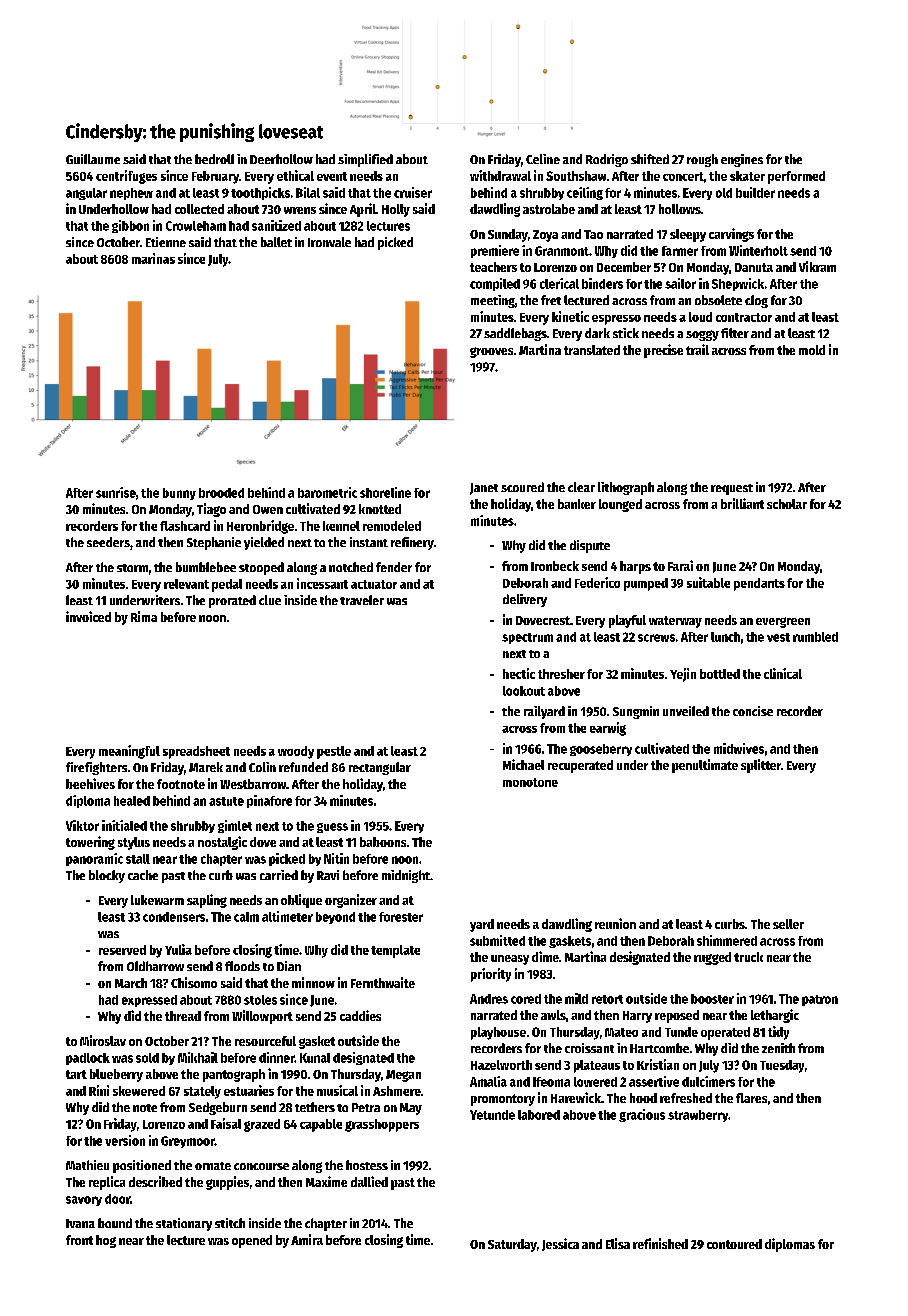 The height and width of the page is (1316, 908). What do you see at coordinates (360, 1015) in the page?
I see `caddies` at bounding box center [360, 1015].
